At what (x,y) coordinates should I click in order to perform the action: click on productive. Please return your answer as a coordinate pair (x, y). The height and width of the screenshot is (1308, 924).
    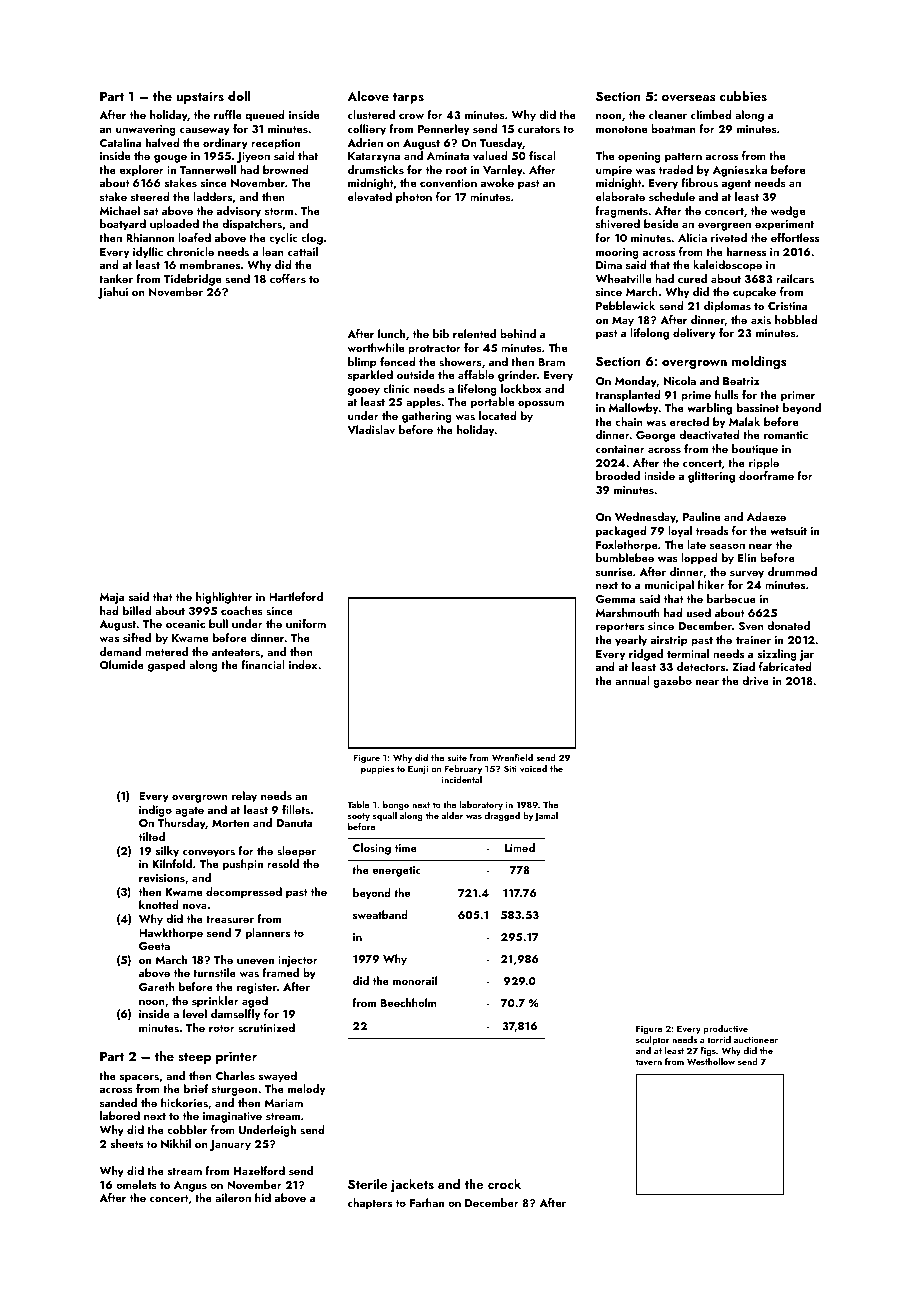
    Looking at the image, I should click on (726, 1029).
